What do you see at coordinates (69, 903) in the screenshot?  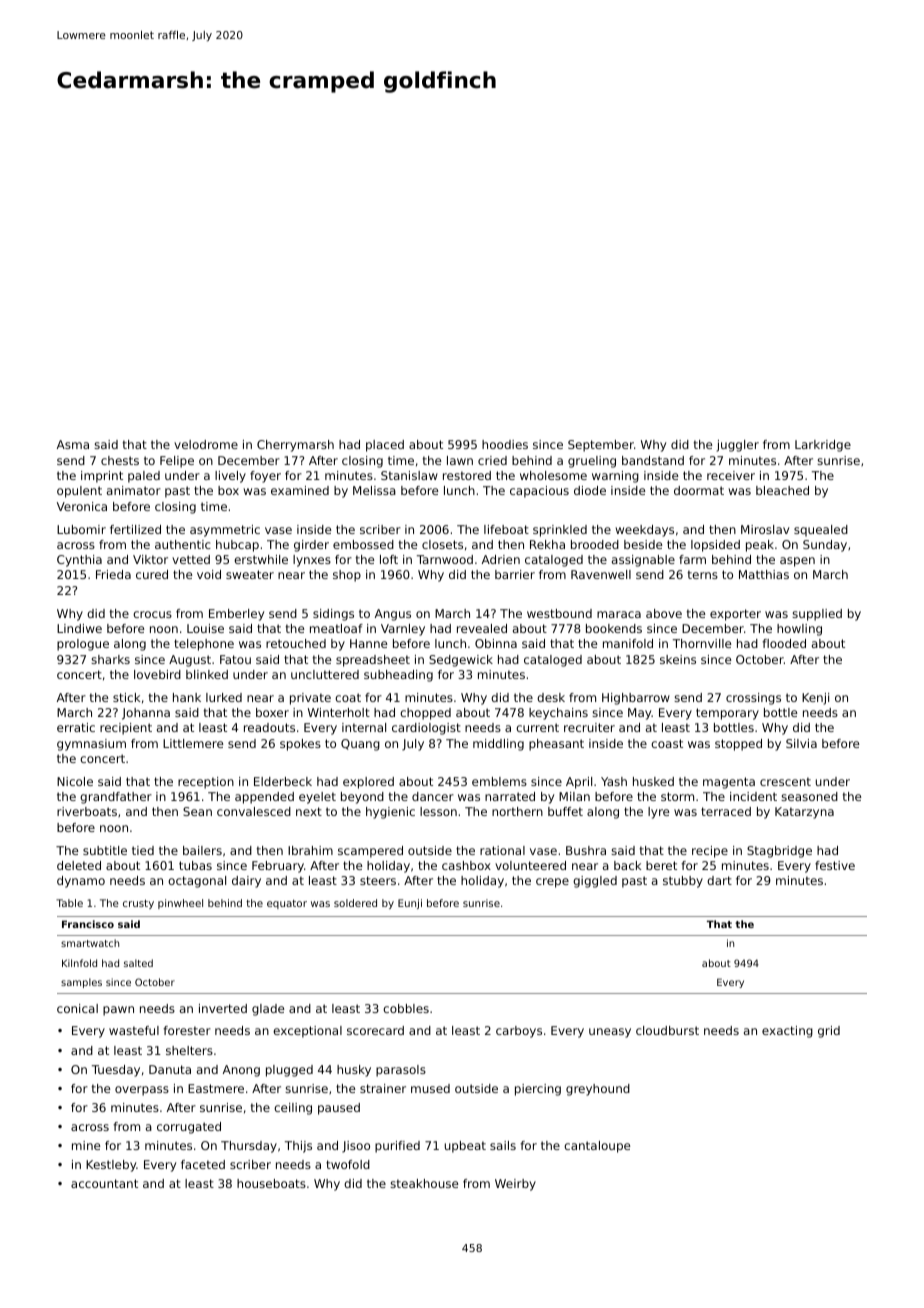 I see `Table` at bounding box center [69, 903].
